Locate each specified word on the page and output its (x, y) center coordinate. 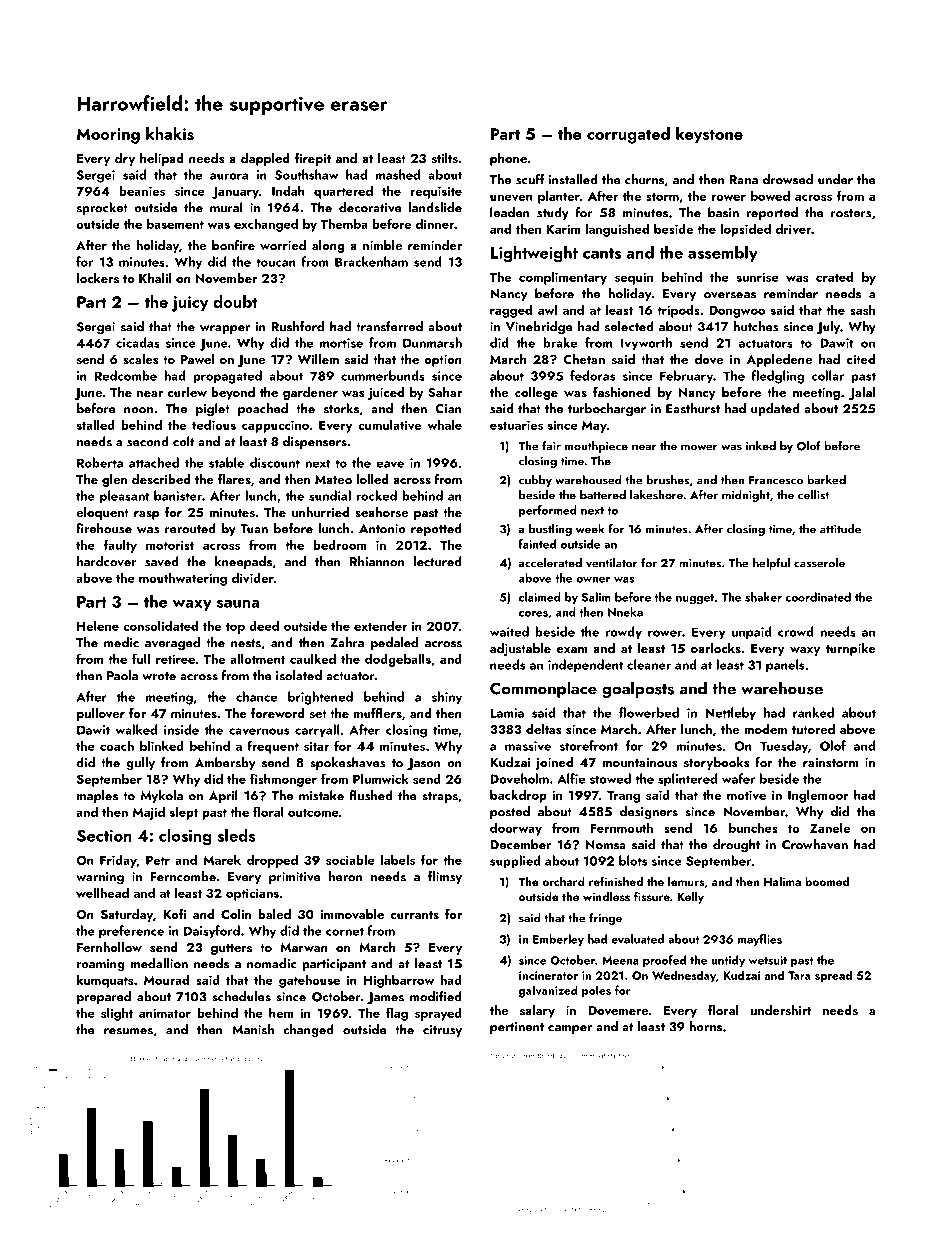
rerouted (190, 528)
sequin (634, 278)
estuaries (516, 425)
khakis (170, 133)
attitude (840, 529)
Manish (253, 1029)
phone (508, 159)
